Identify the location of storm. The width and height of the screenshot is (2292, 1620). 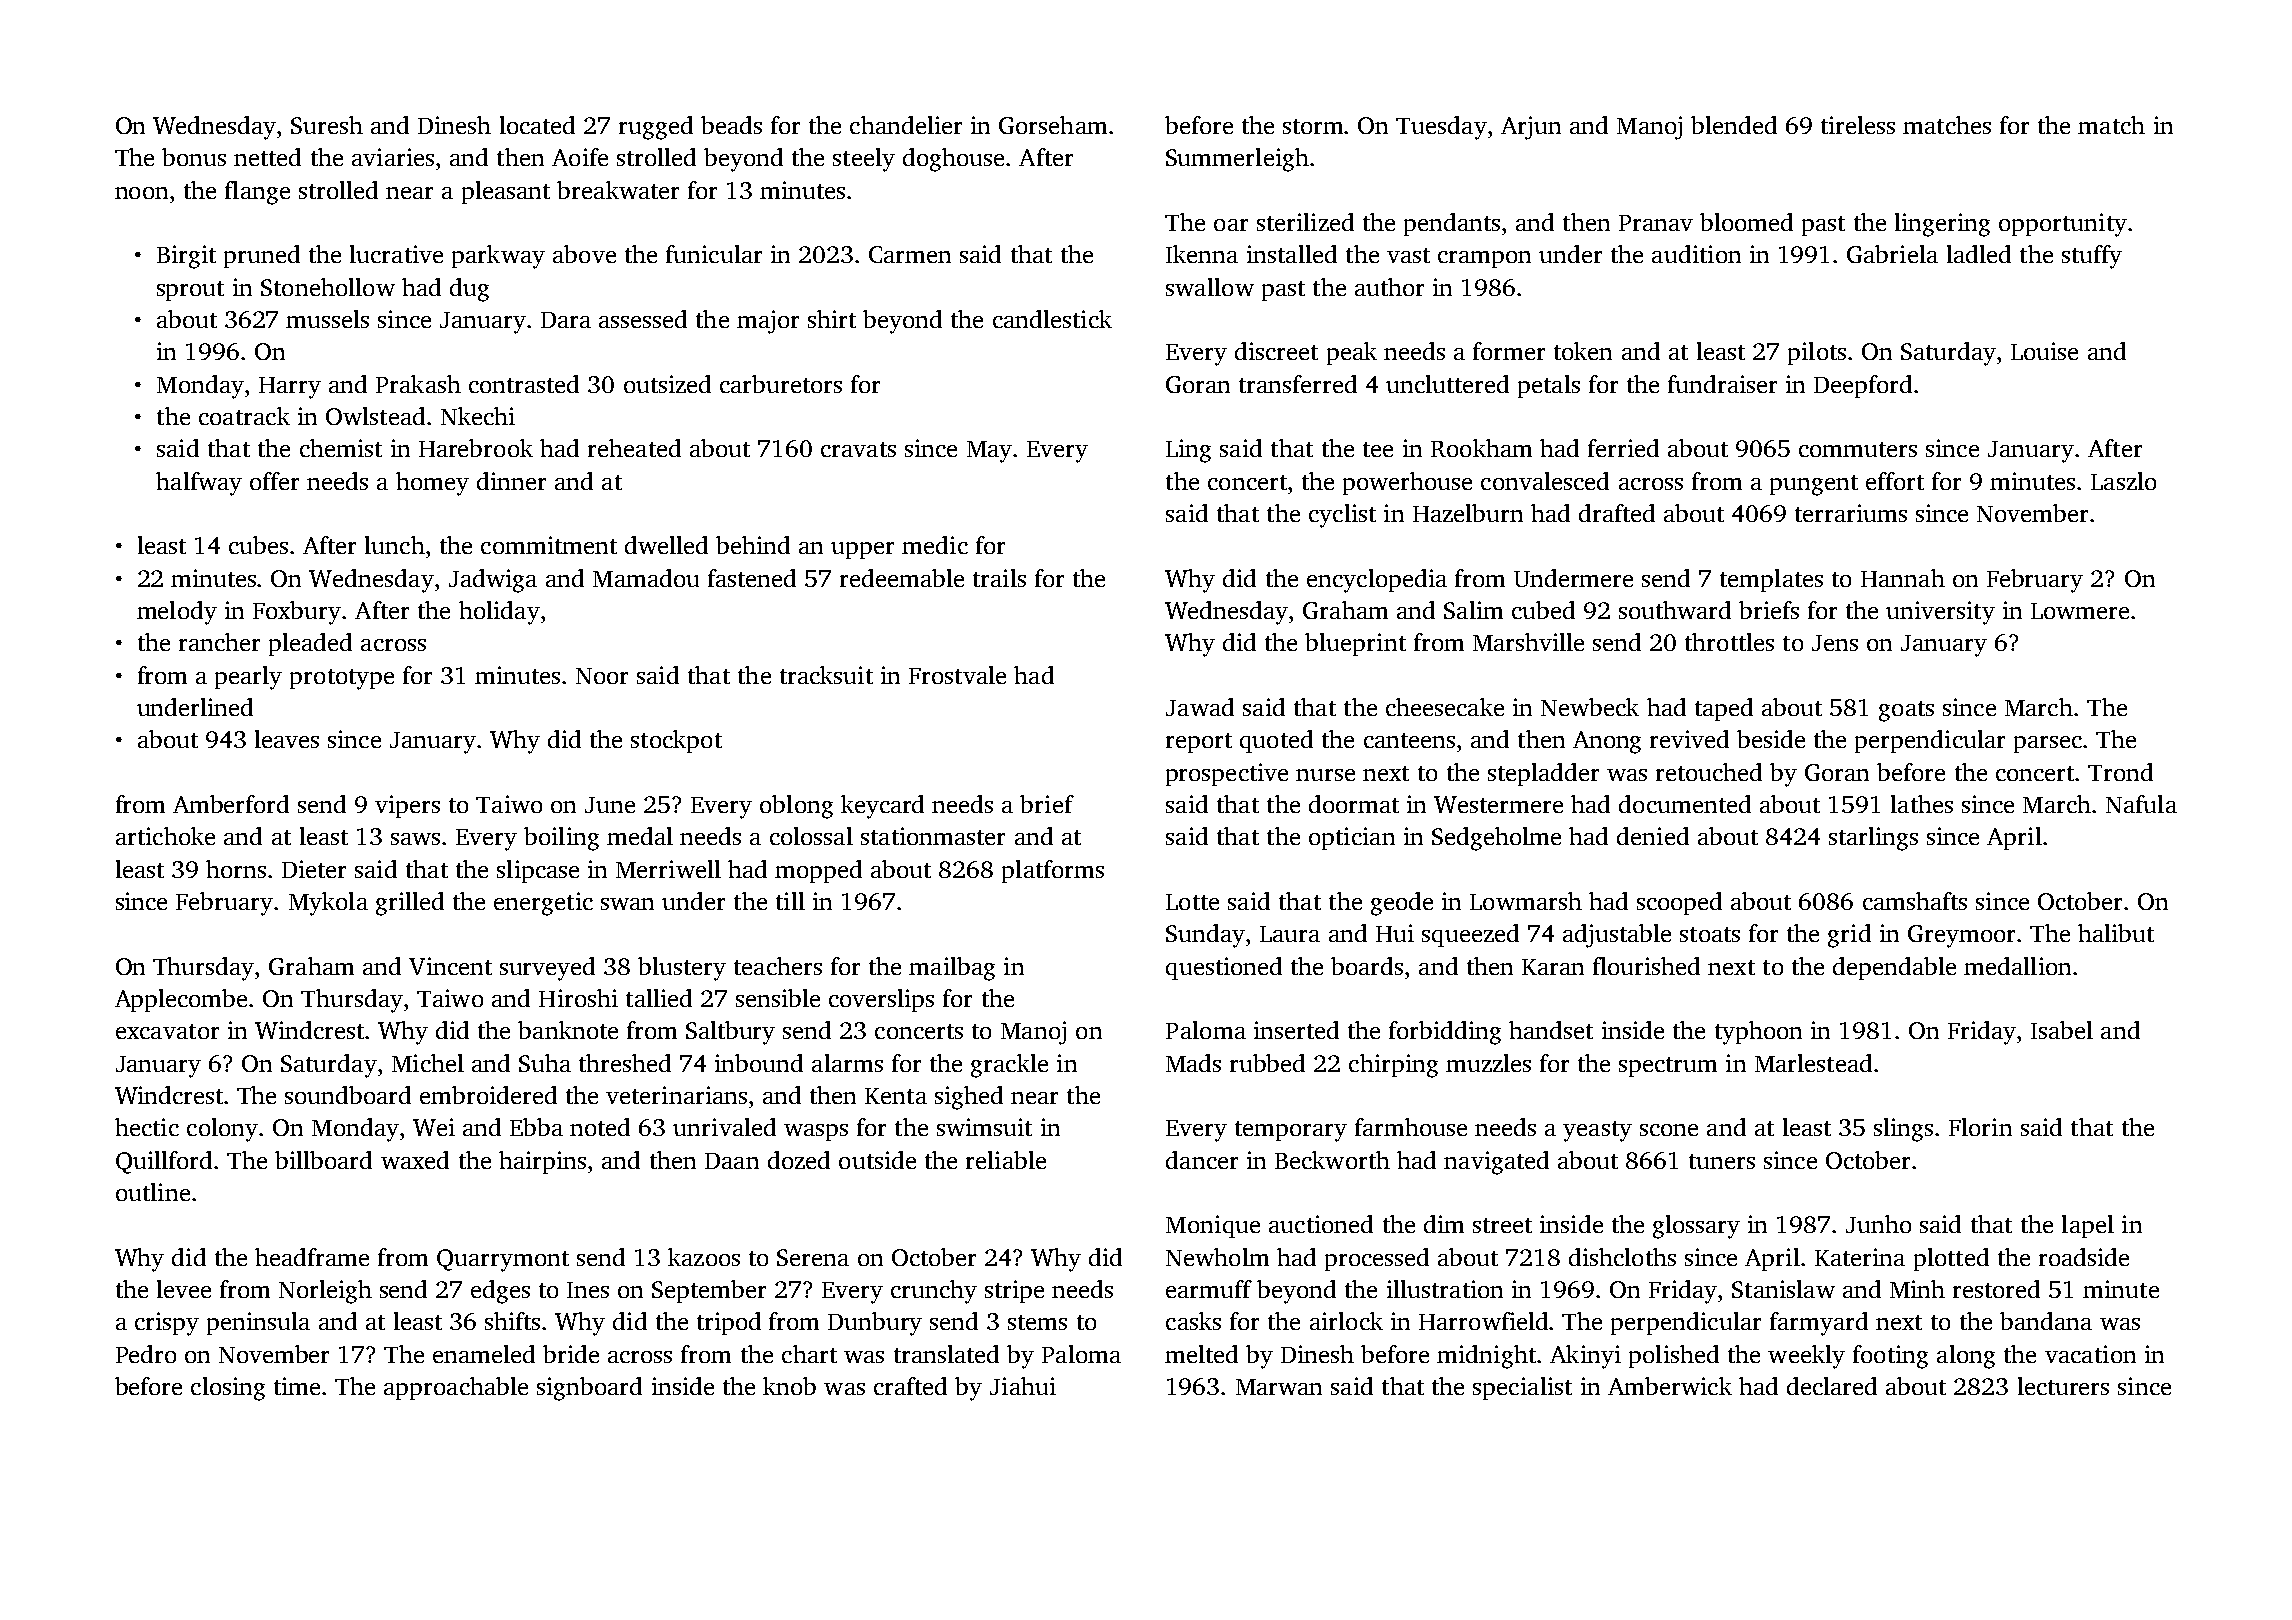
(1314, 126).
